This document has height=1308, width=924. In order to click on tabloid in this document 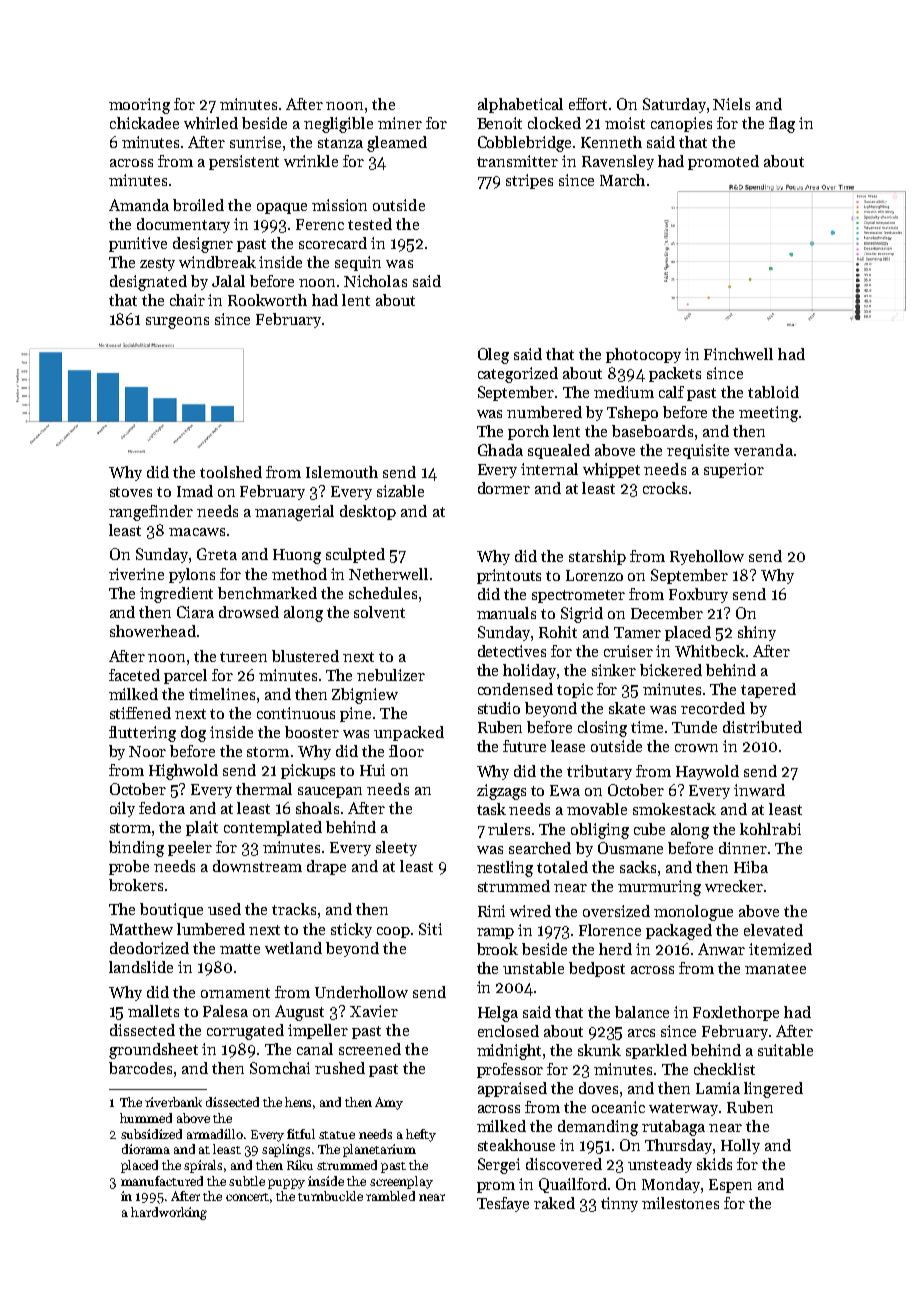, I will do `click(773, 392)`.
